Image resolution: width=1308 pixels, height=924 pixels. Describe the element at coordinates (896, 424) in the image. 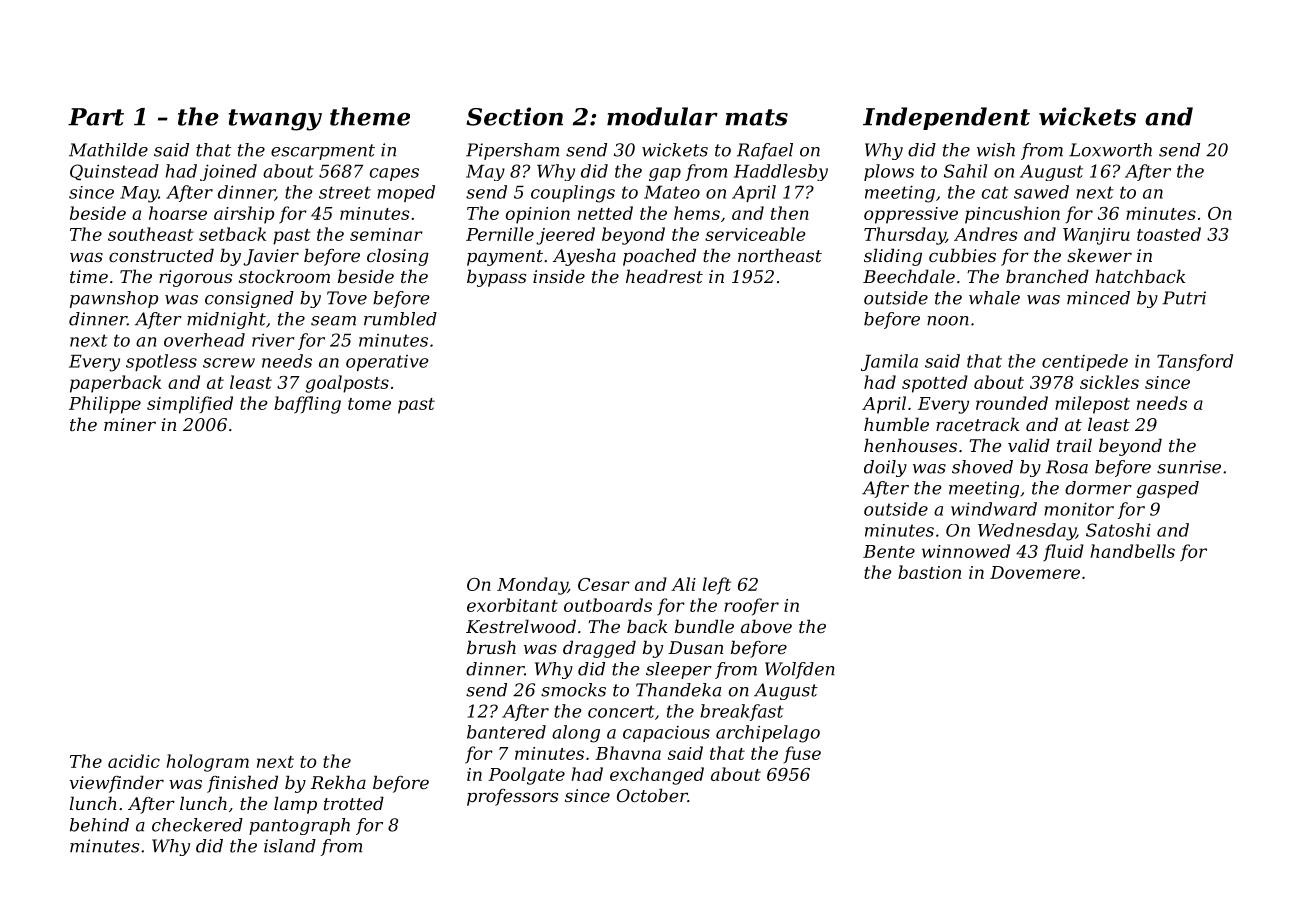

I see `humble` at that location.
